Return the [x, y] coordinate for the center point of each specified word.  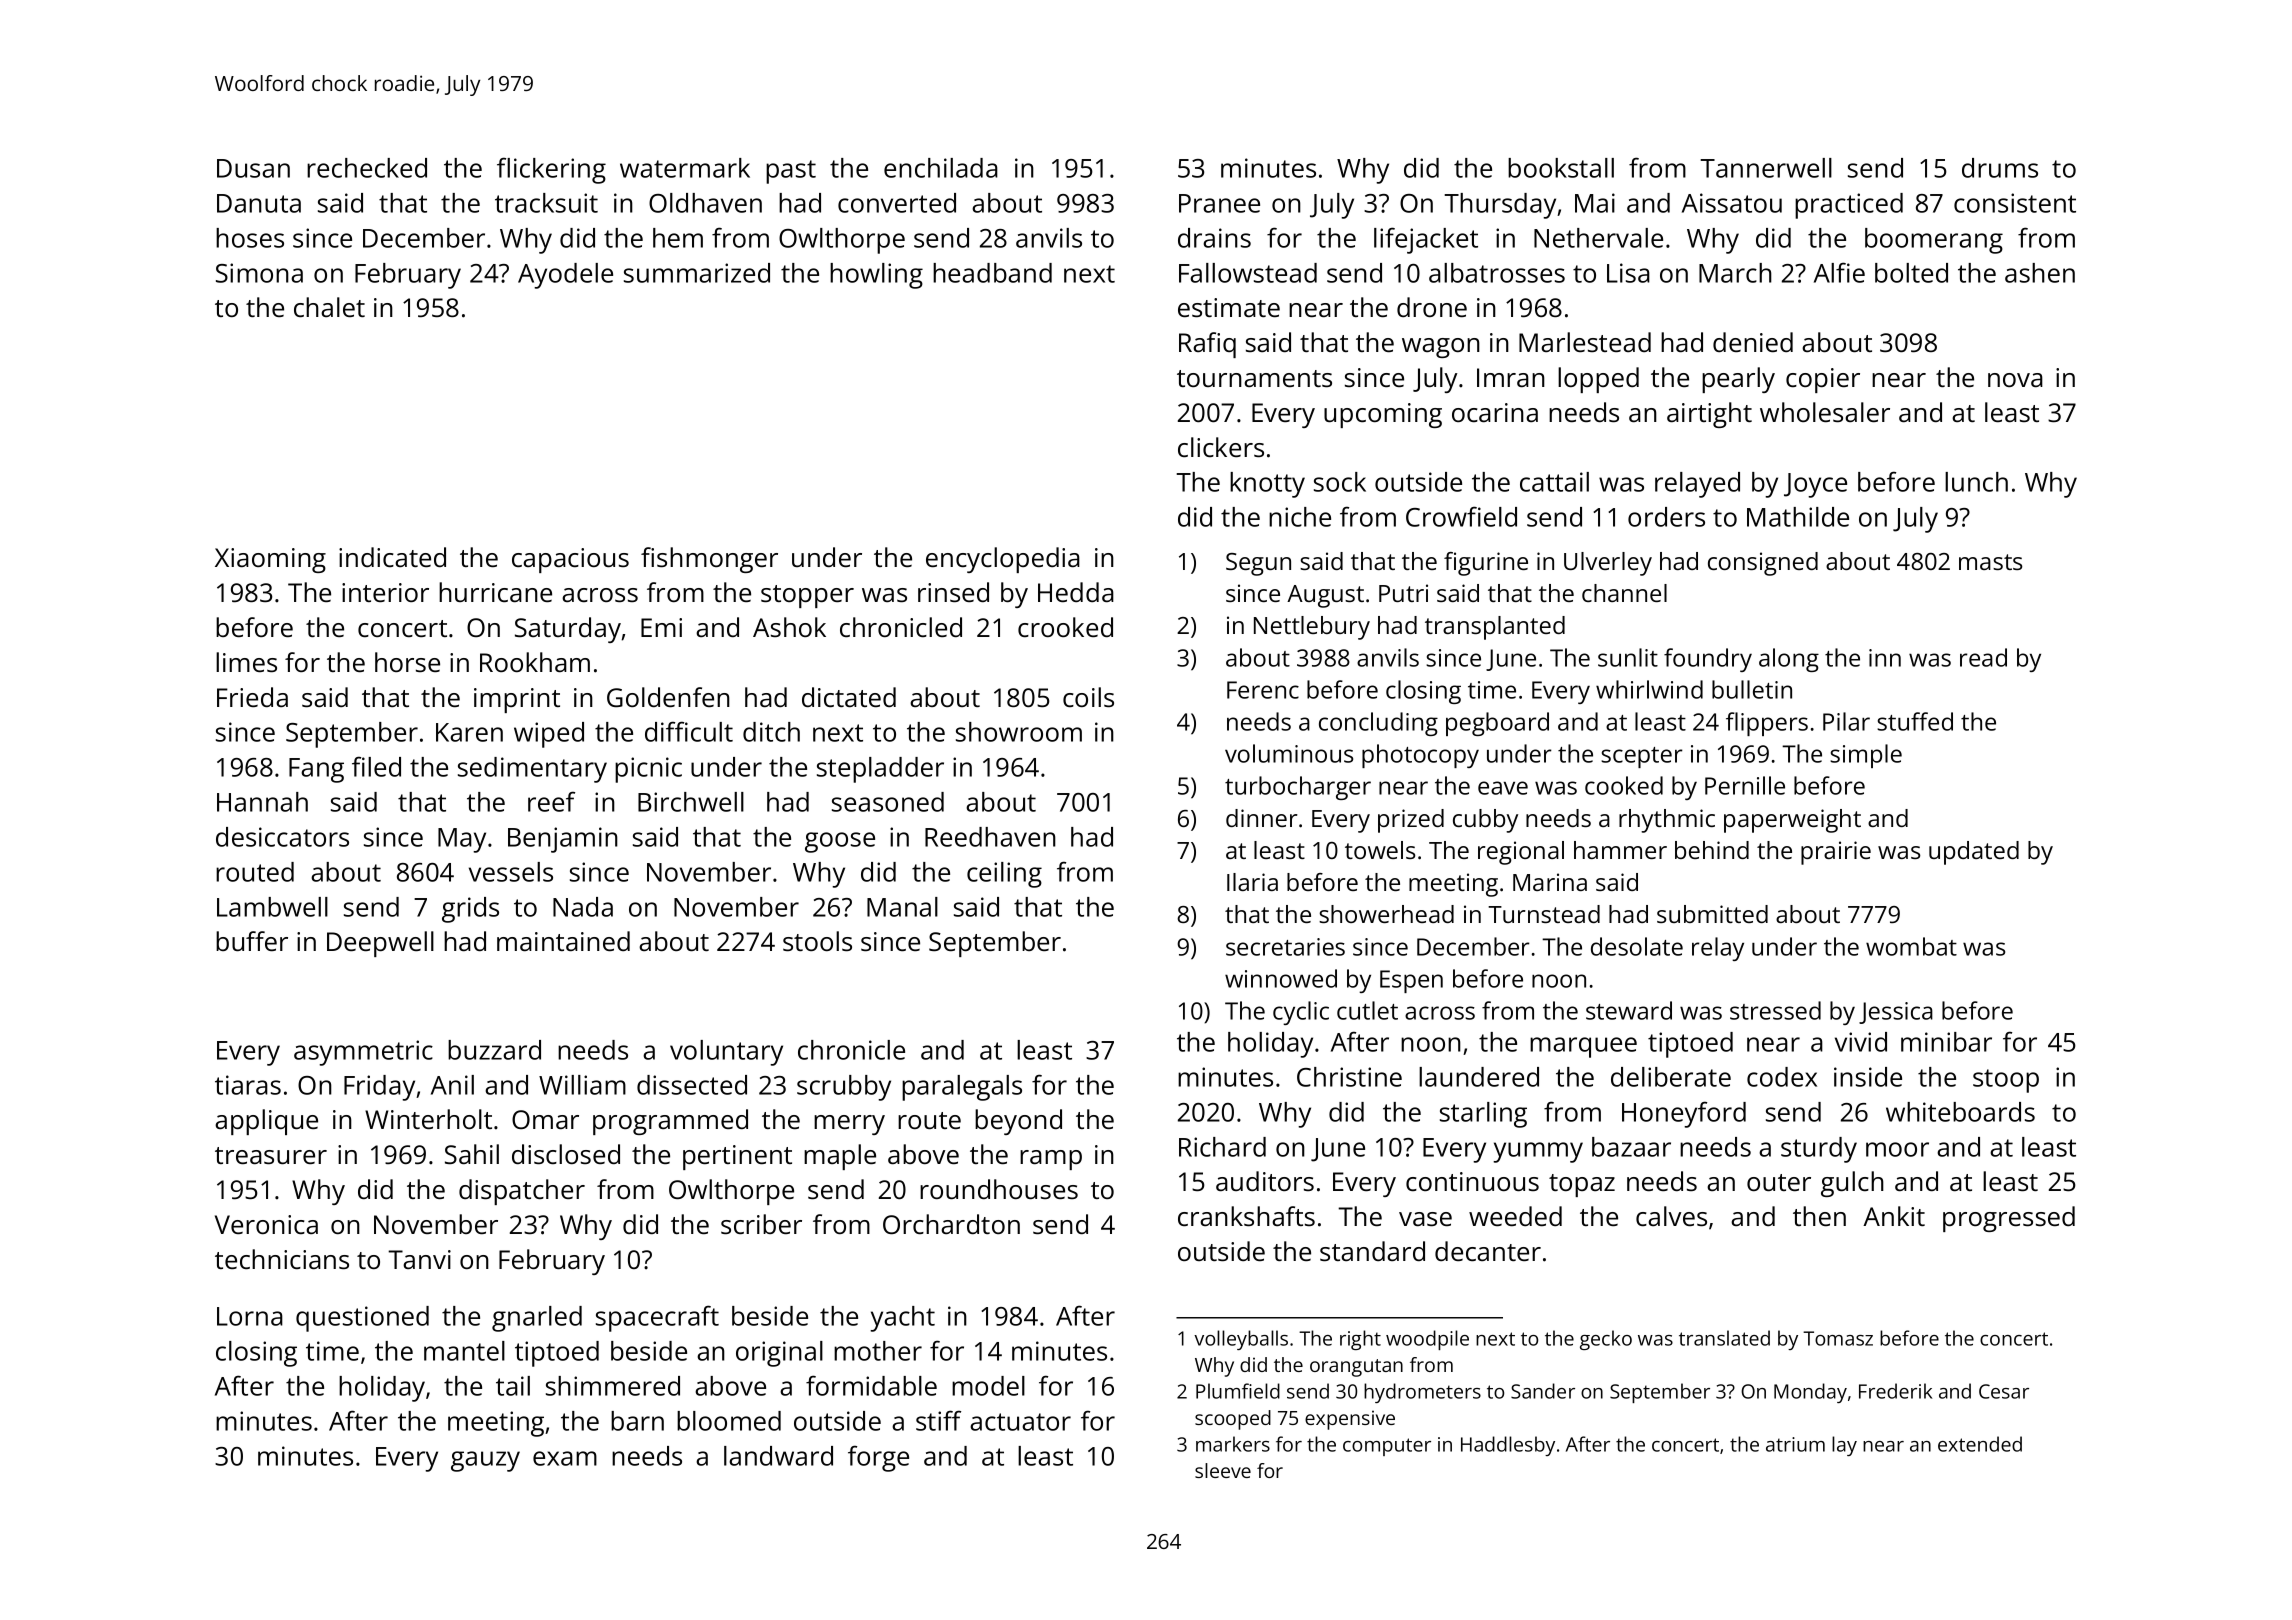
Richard [1222, 1147]
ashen [2040, 273]
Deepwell [380, 944]
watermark [685, 168]
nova [2015, 380]
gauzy [485, 1461]
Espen [1411, 981]
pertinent [737, 1157]
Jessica [1896, 1013]
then [1819, 1216]
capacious [570, 560]
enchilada [941, 168]
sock [1340, 482]
